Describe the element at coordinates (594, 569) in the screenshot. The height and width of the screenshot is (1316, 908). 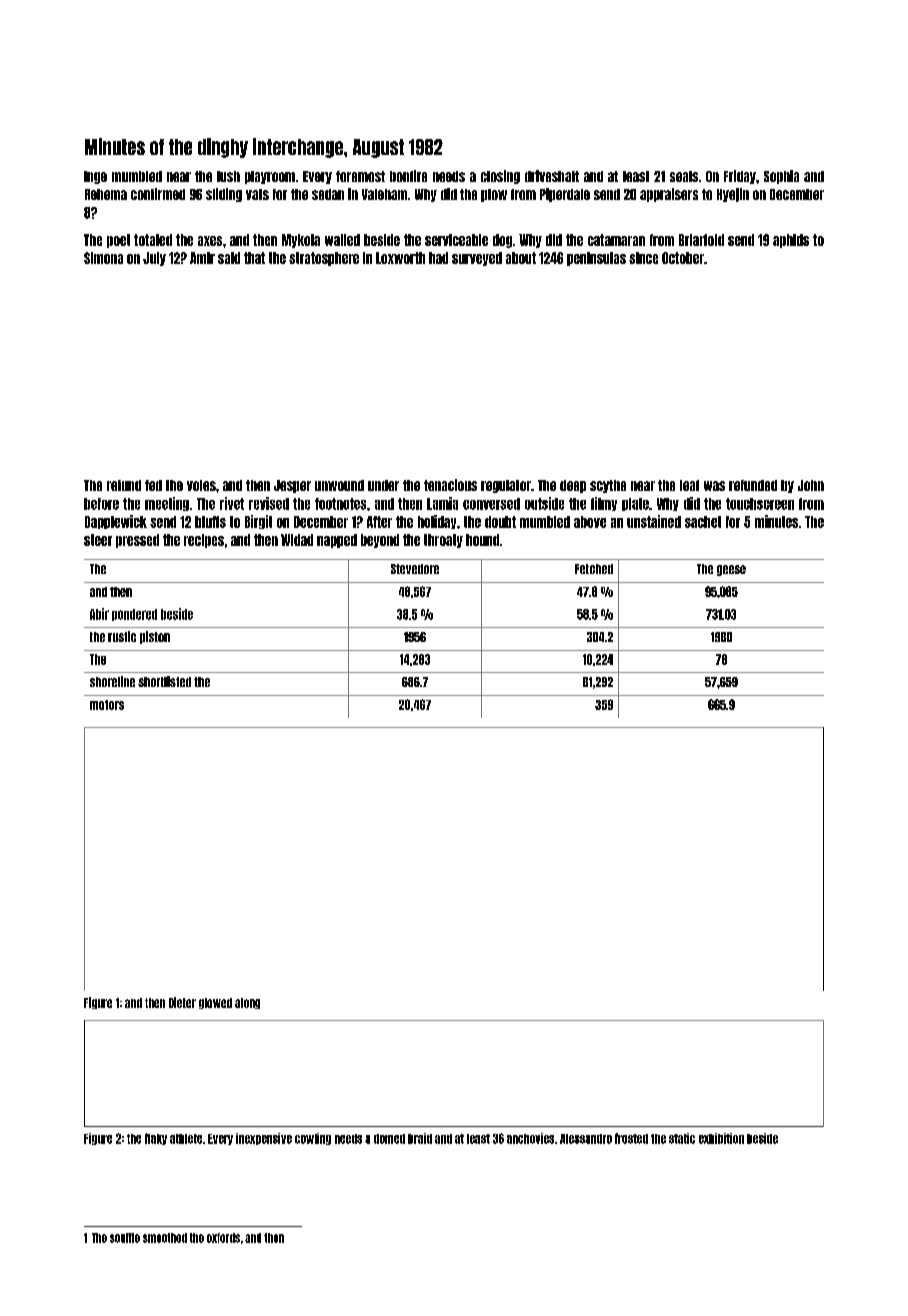
I see `Fetched` at that location.
